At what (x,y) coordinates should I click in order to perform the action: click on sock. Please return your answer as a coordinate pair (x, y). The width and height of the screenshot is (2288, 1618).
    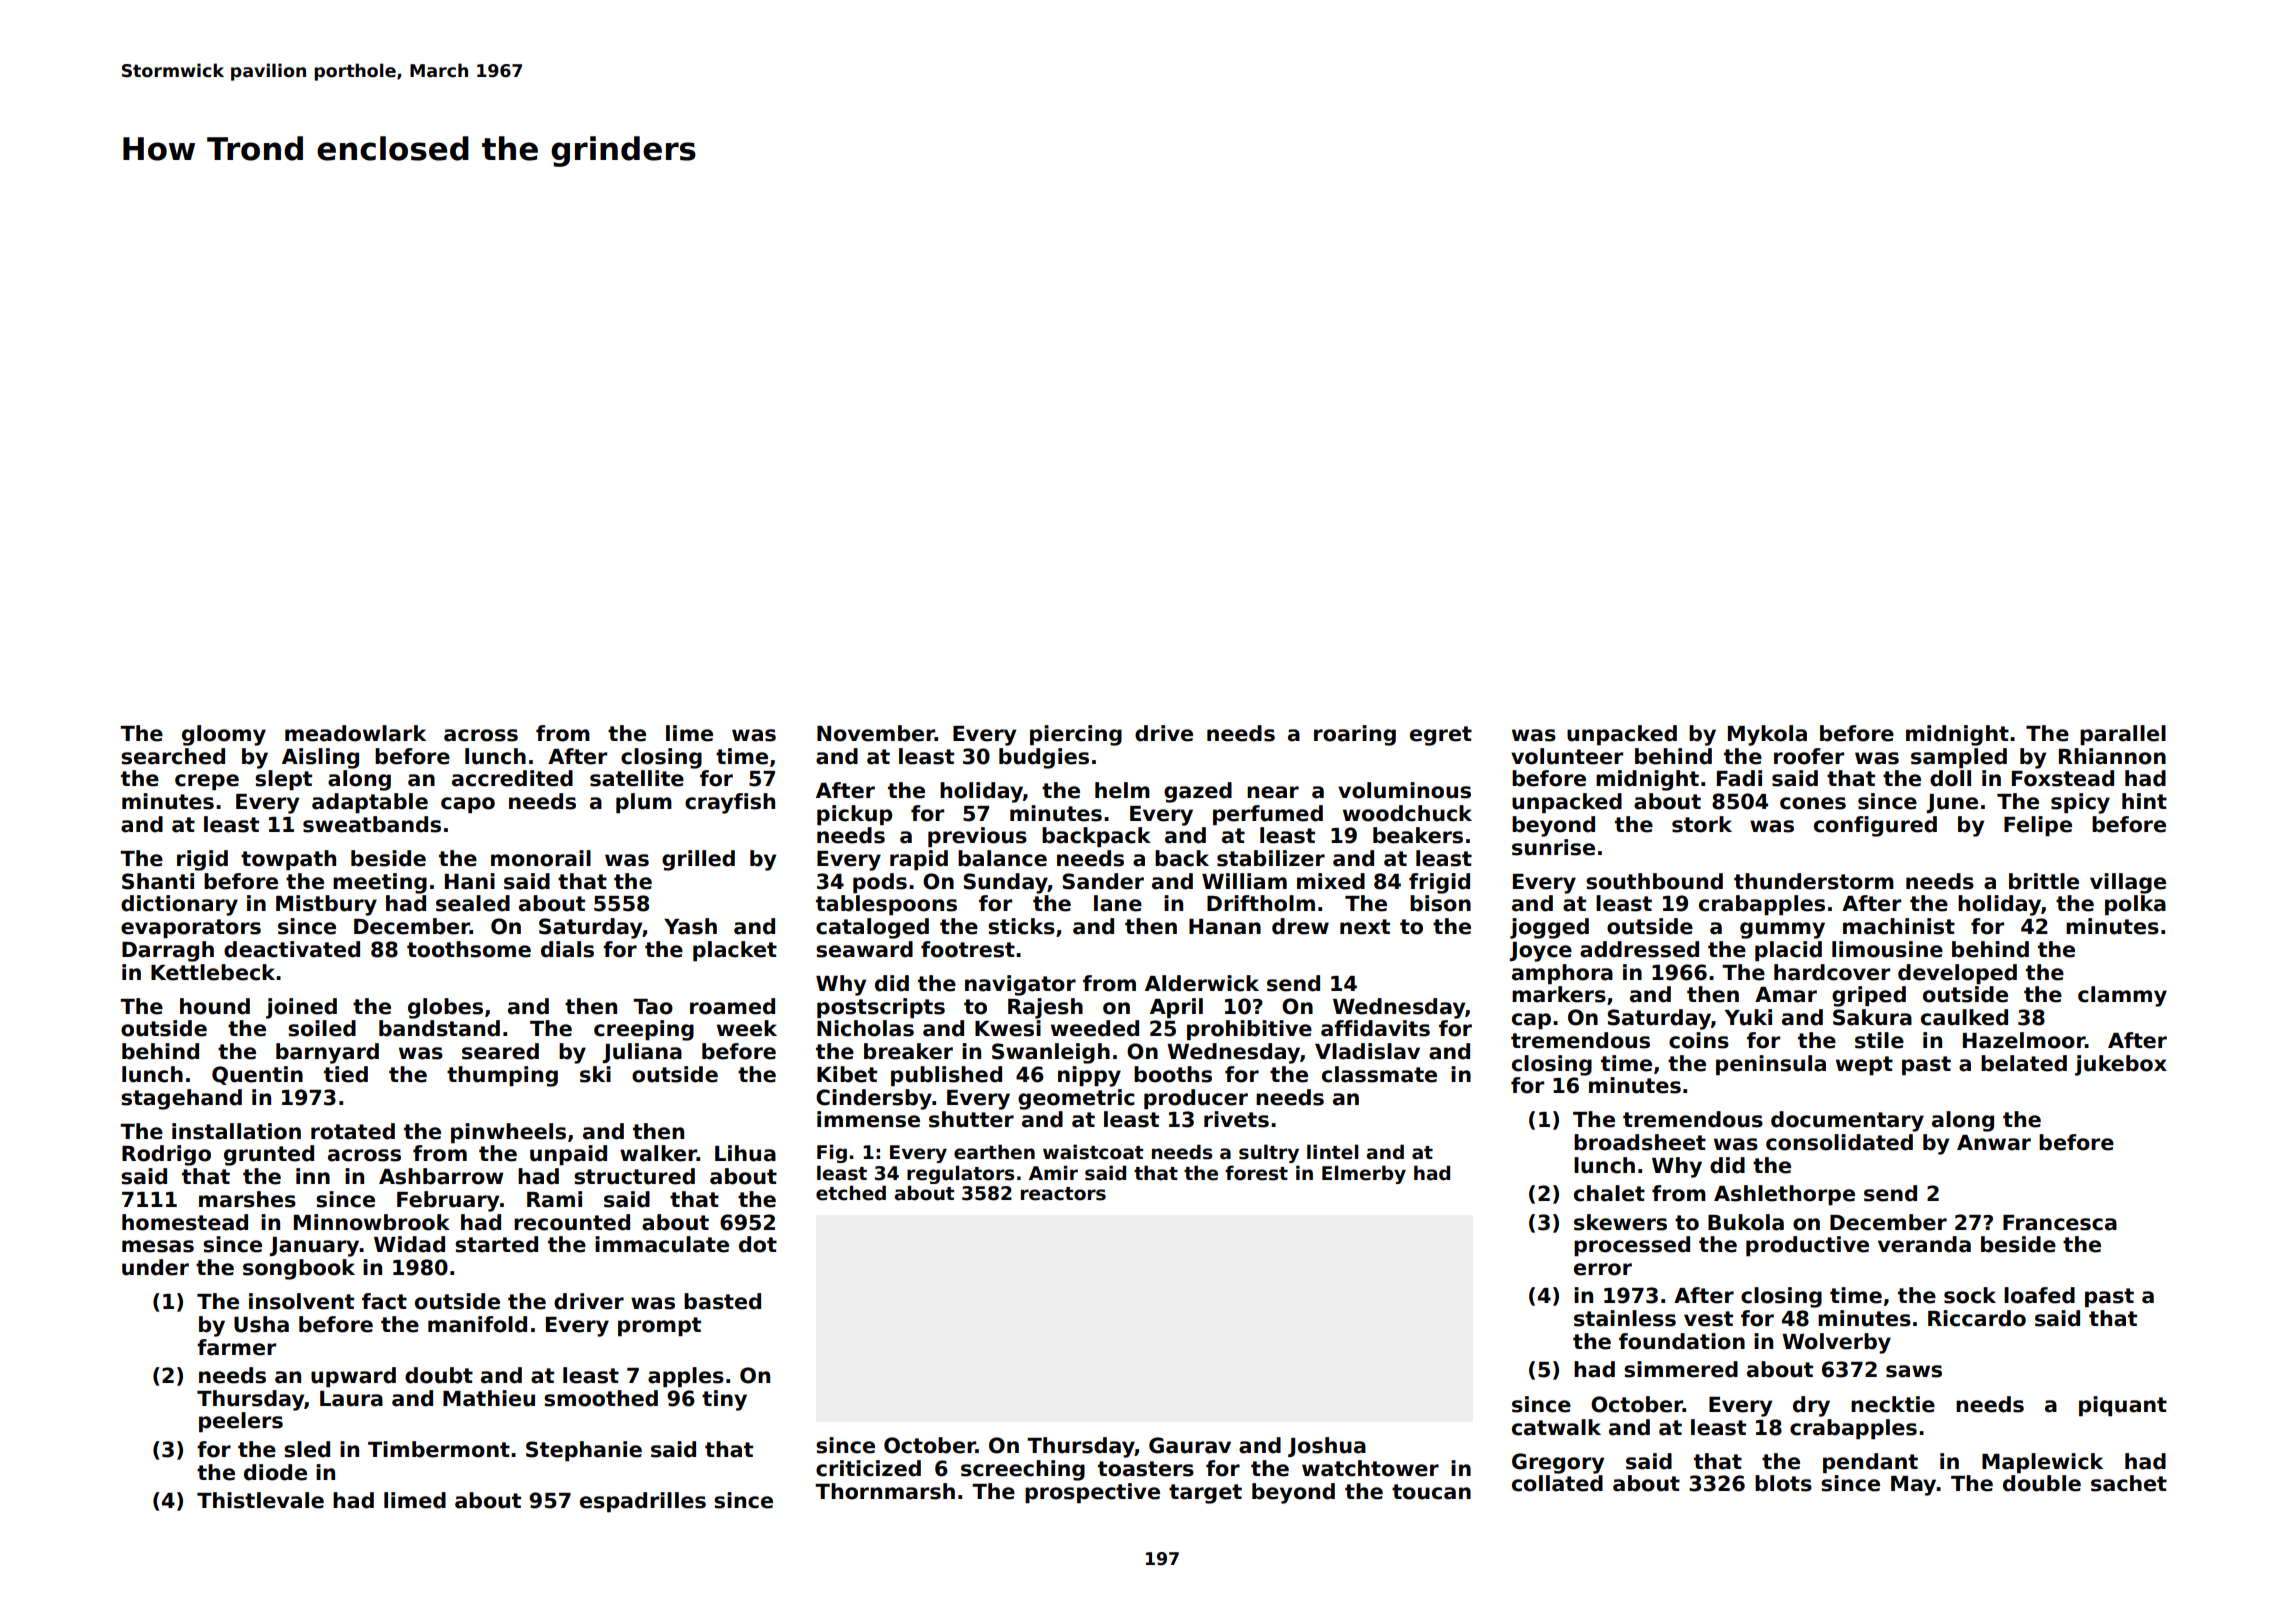
    Looking at the image, I should click on (1970, 1295).
